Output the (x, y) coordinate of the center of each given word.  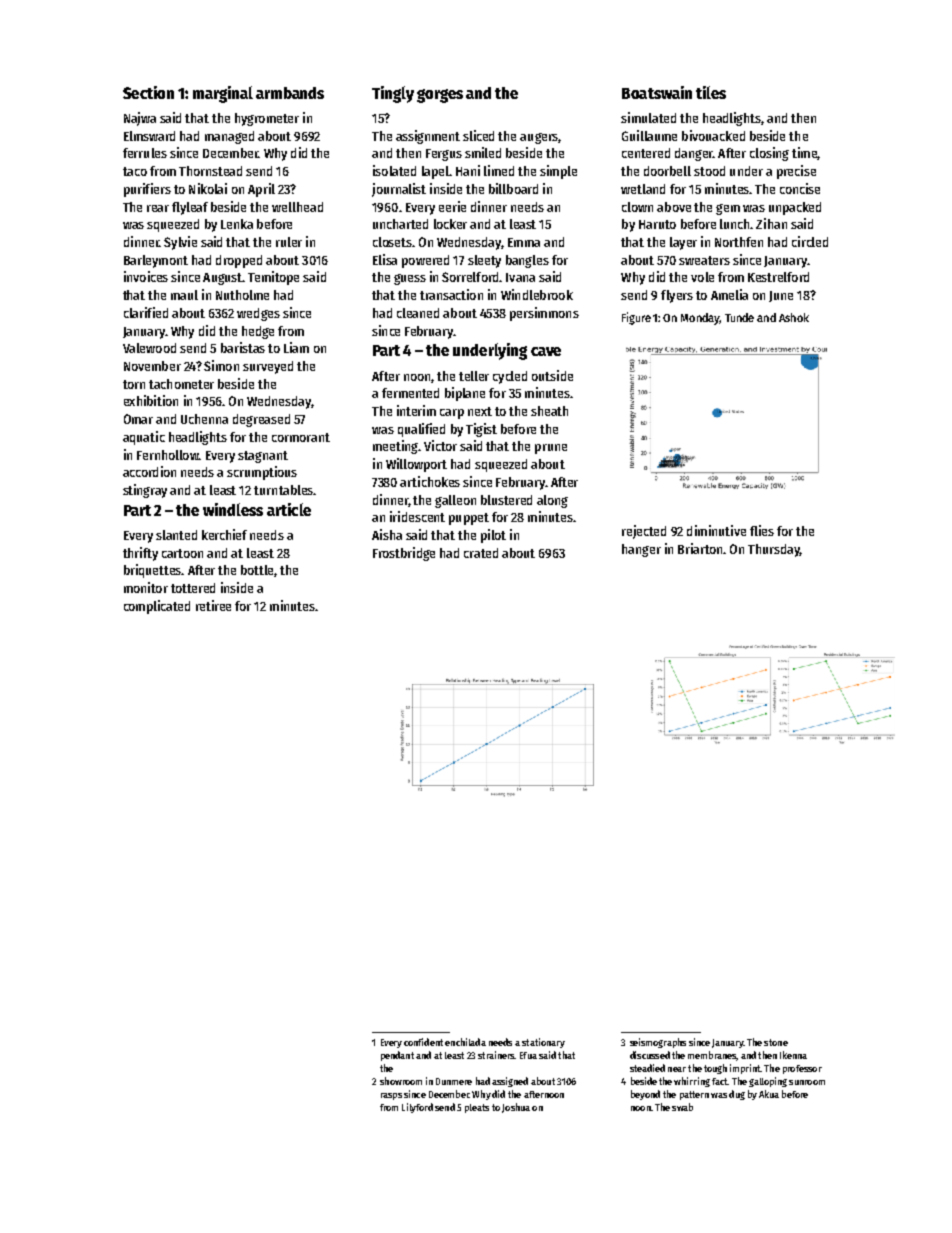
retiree (213, 605)
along (552, 501)
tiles (711, 92)
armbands (290, 93)
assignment (428, 137)
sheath (549, 411)
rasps (391, 1096)
